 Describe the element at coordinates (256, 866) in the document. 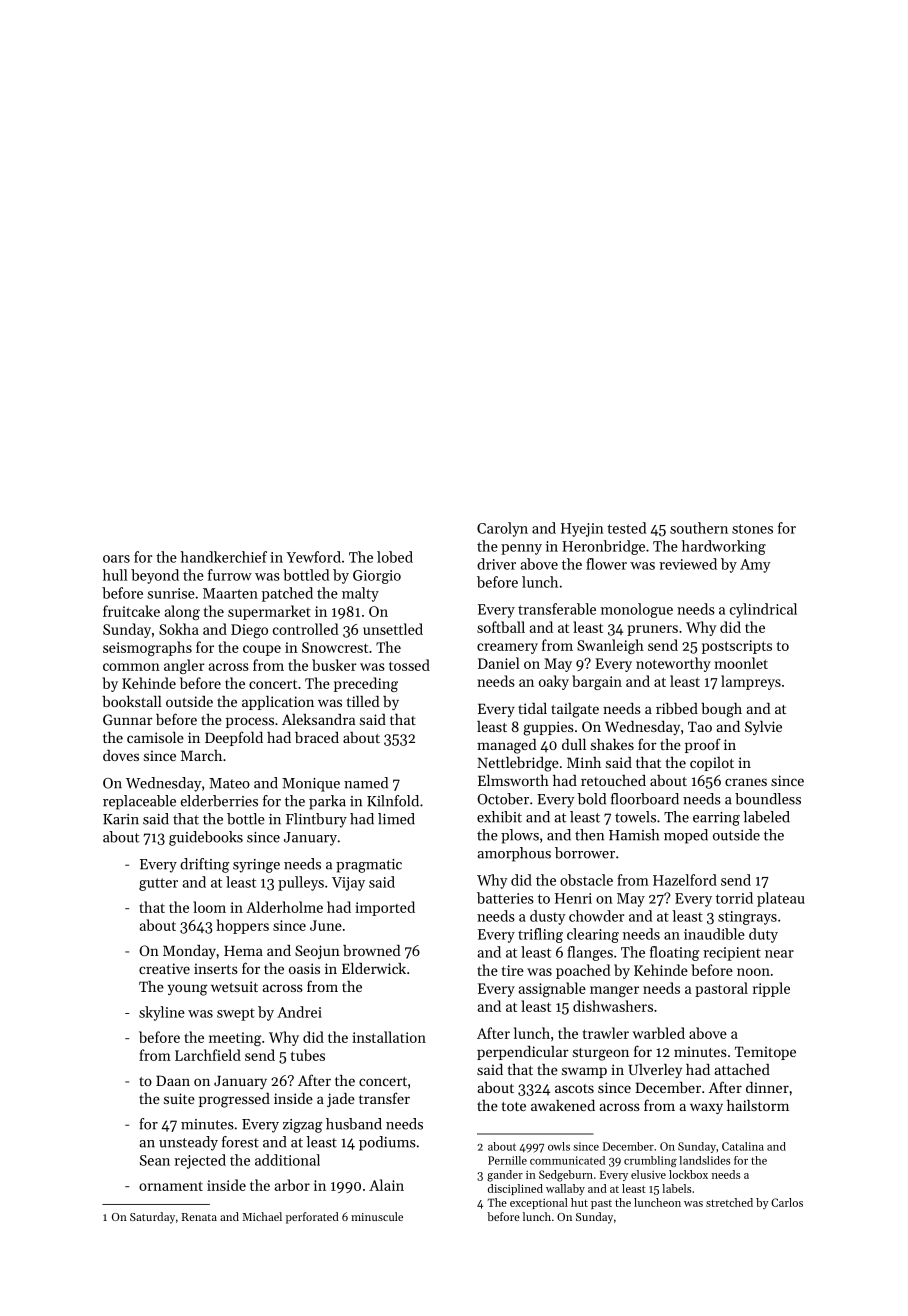

I see `syringe` at that location.
